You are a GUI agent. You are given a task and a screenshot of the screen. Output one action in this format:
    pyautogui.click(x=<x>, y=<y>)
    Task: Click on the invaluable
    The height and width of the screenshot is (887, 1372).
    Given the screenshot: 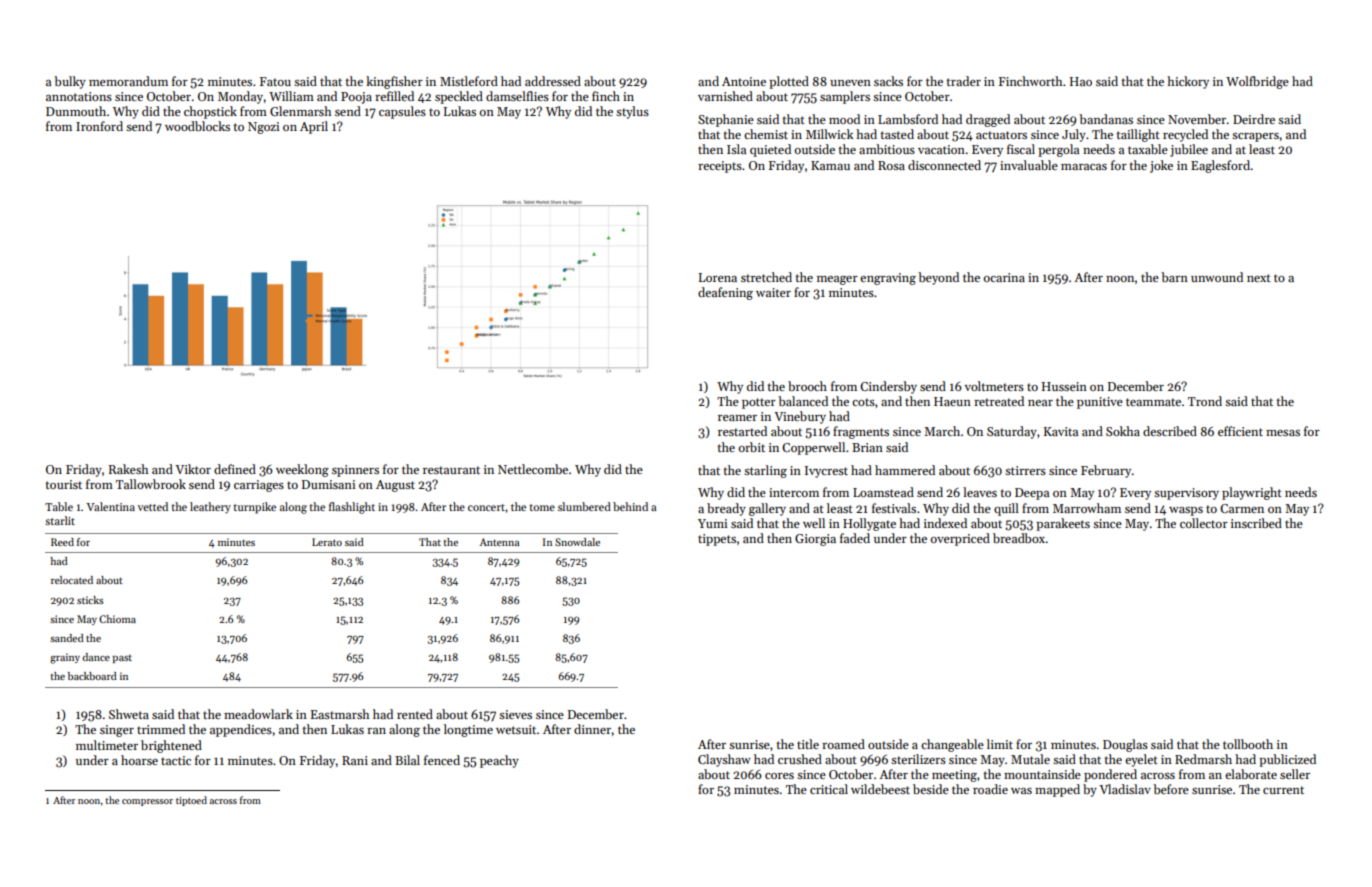 What is the action you would take?
    pyautogui.click(x=1029, y=165)
